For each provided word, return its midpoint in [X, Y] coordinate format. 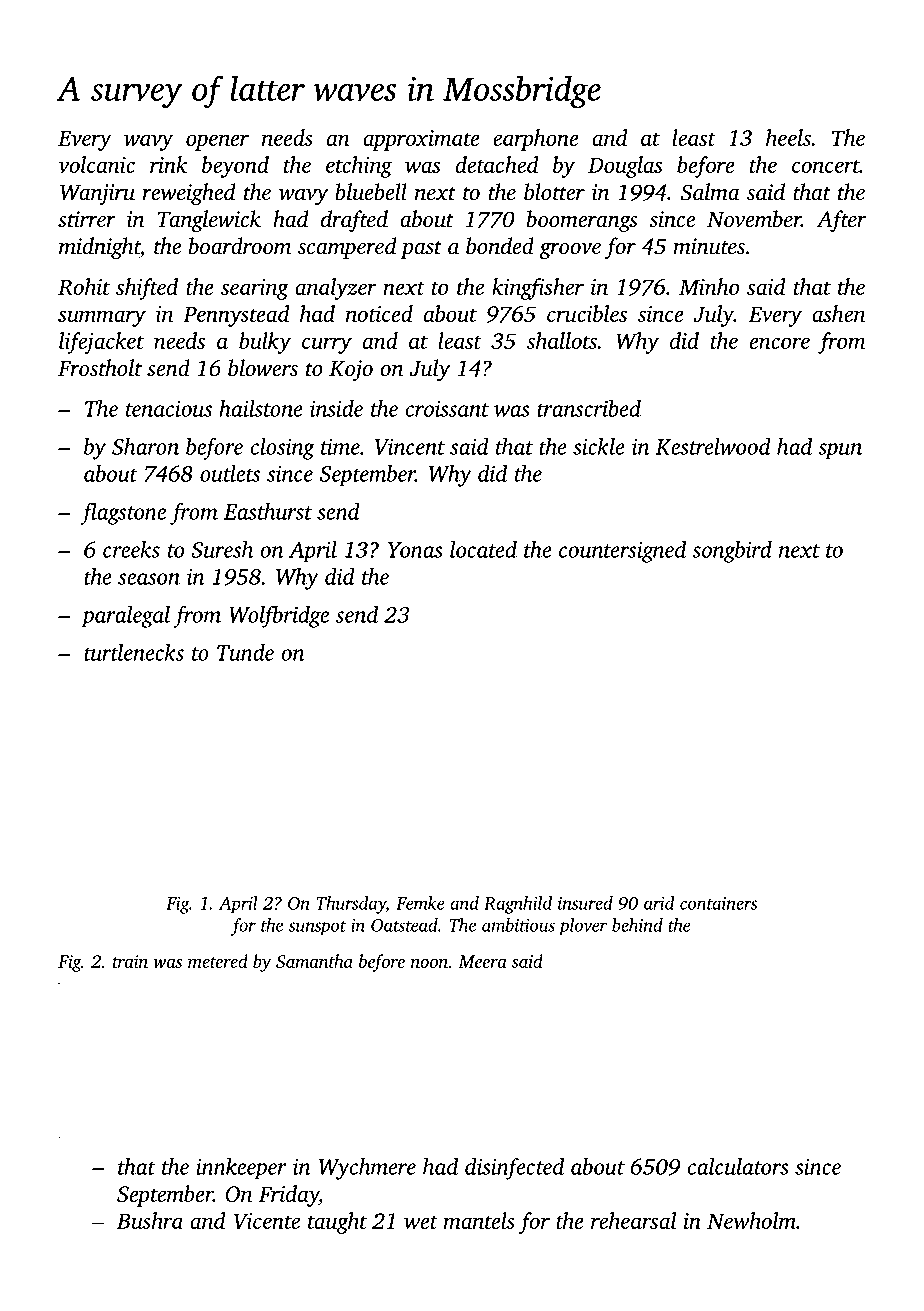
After [841, 221]
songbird [732, 552]
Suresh [222, 549]
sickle [599, 446]
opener [217, 142]
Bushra [150, 1220]
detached [497, 164]
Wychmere [367, 1169]
